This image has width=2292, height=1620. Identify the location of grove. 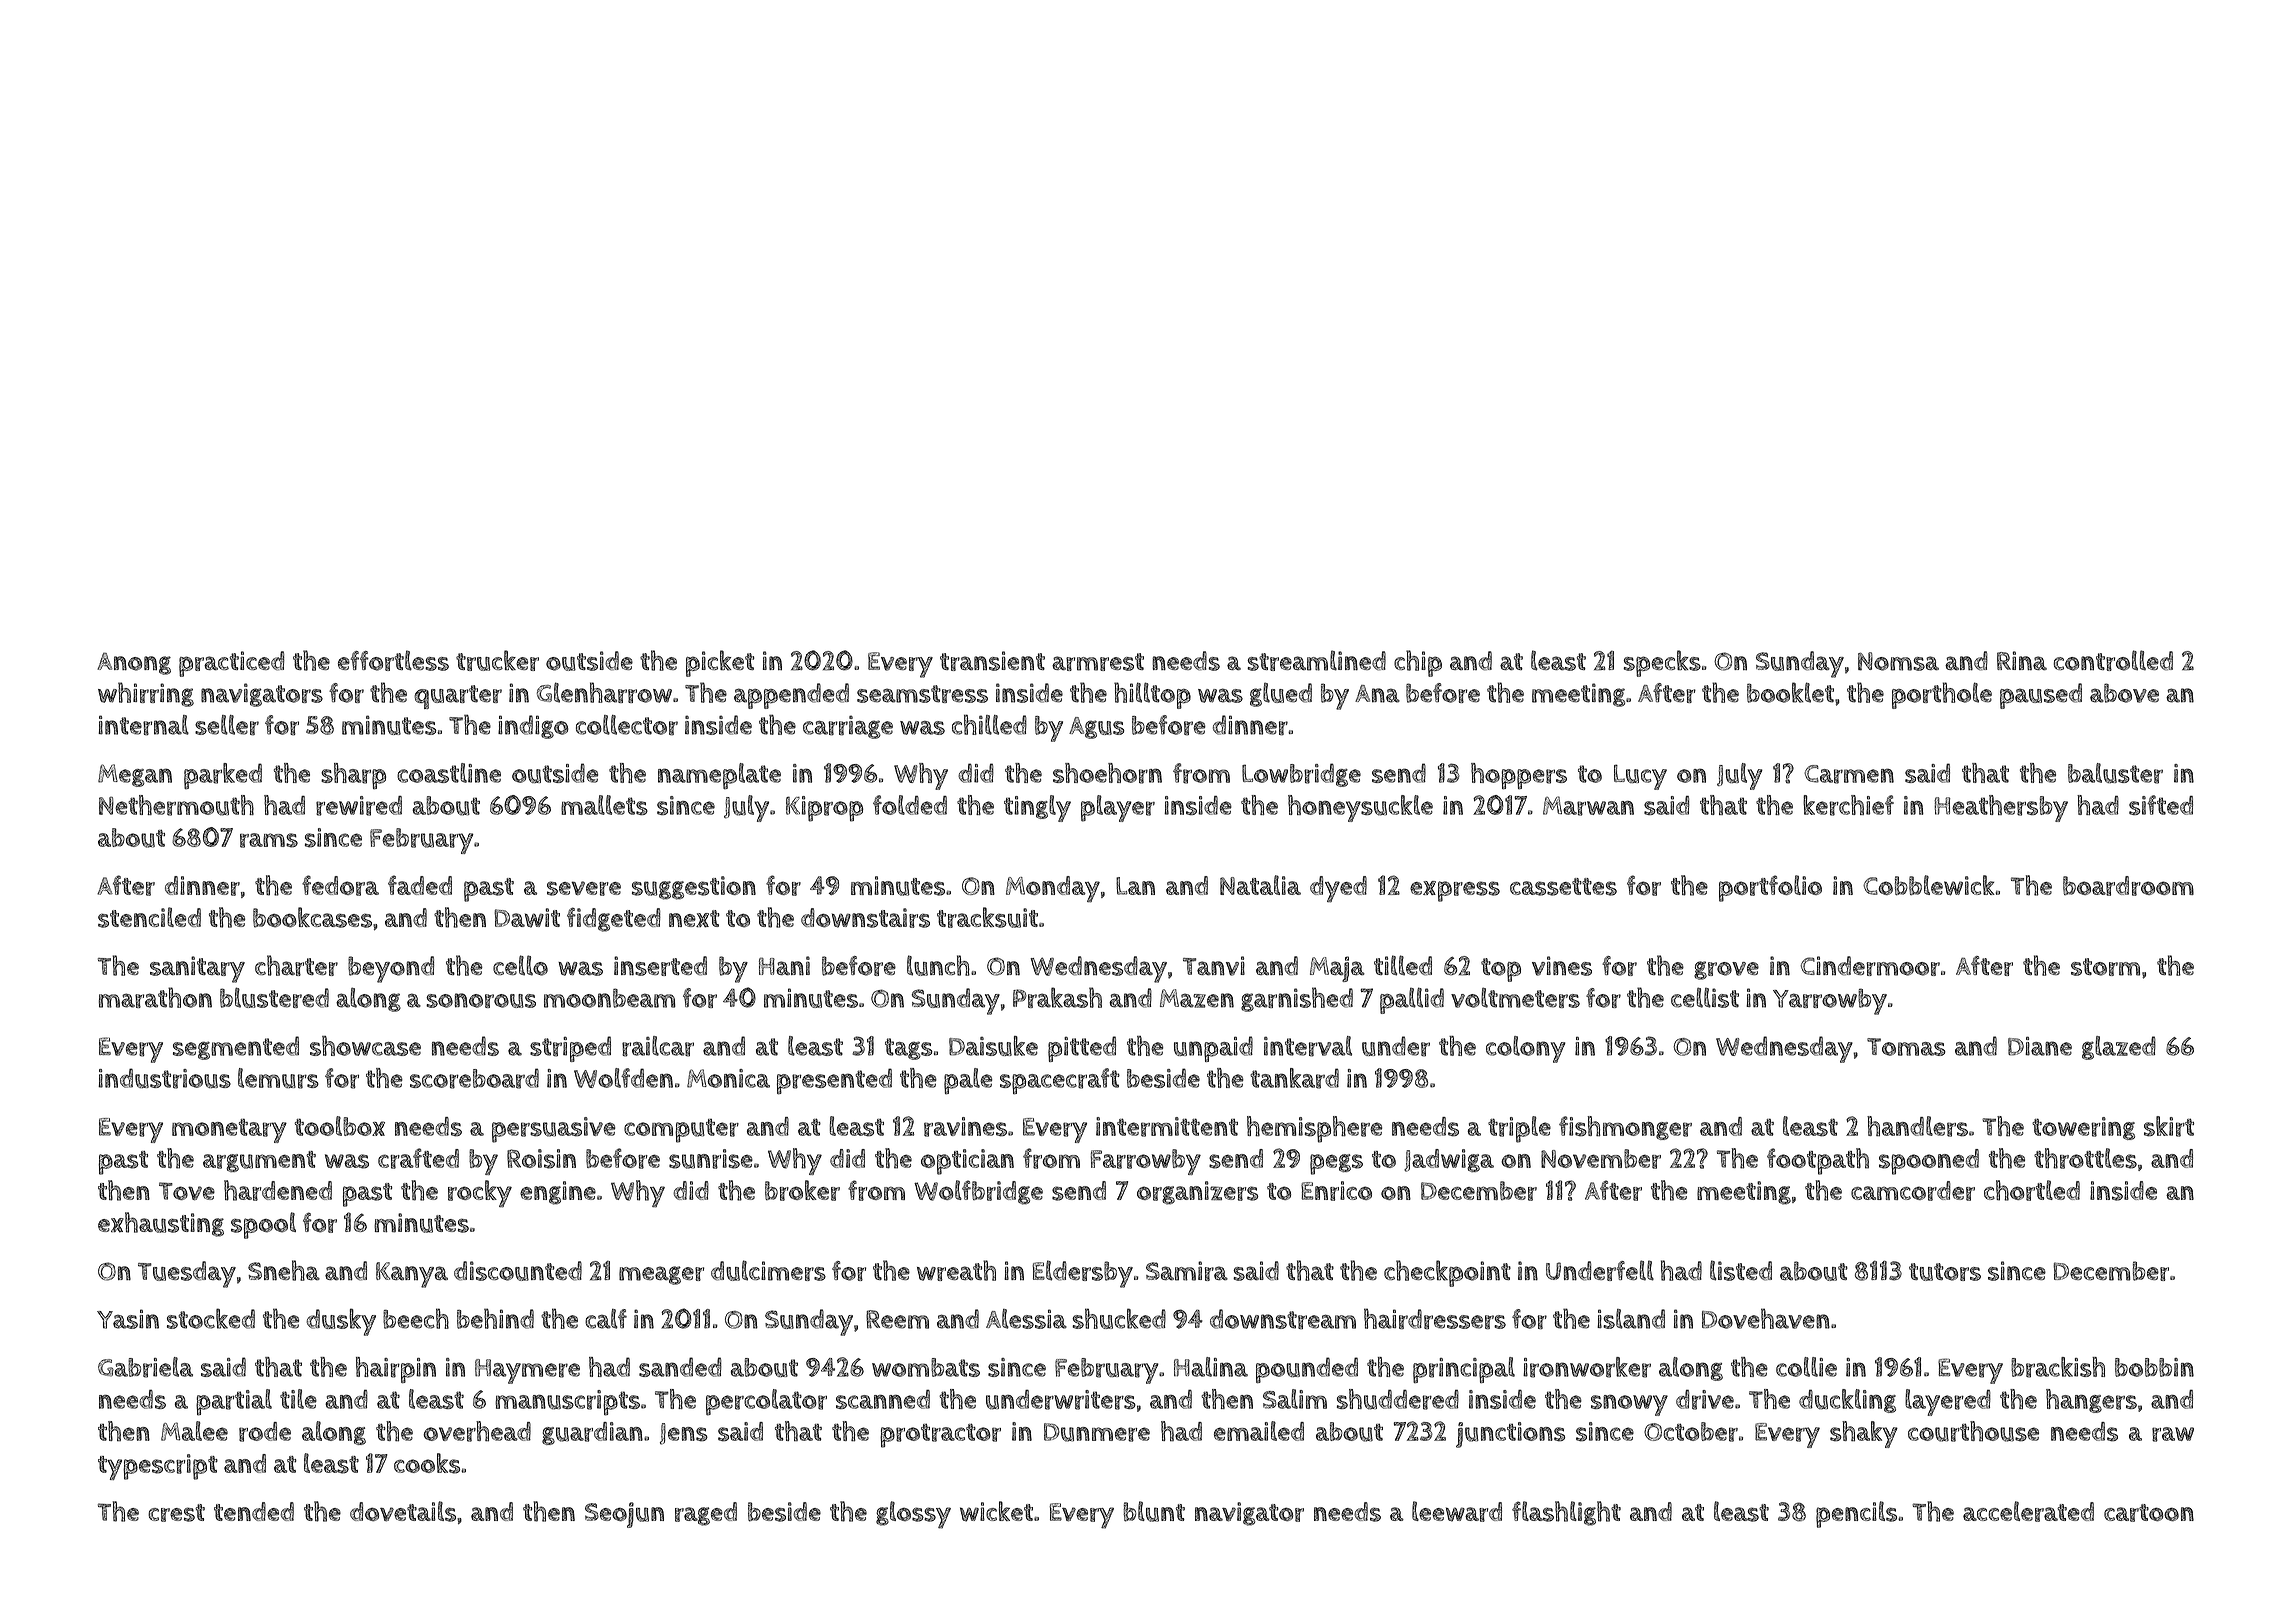
(1726, 970).
